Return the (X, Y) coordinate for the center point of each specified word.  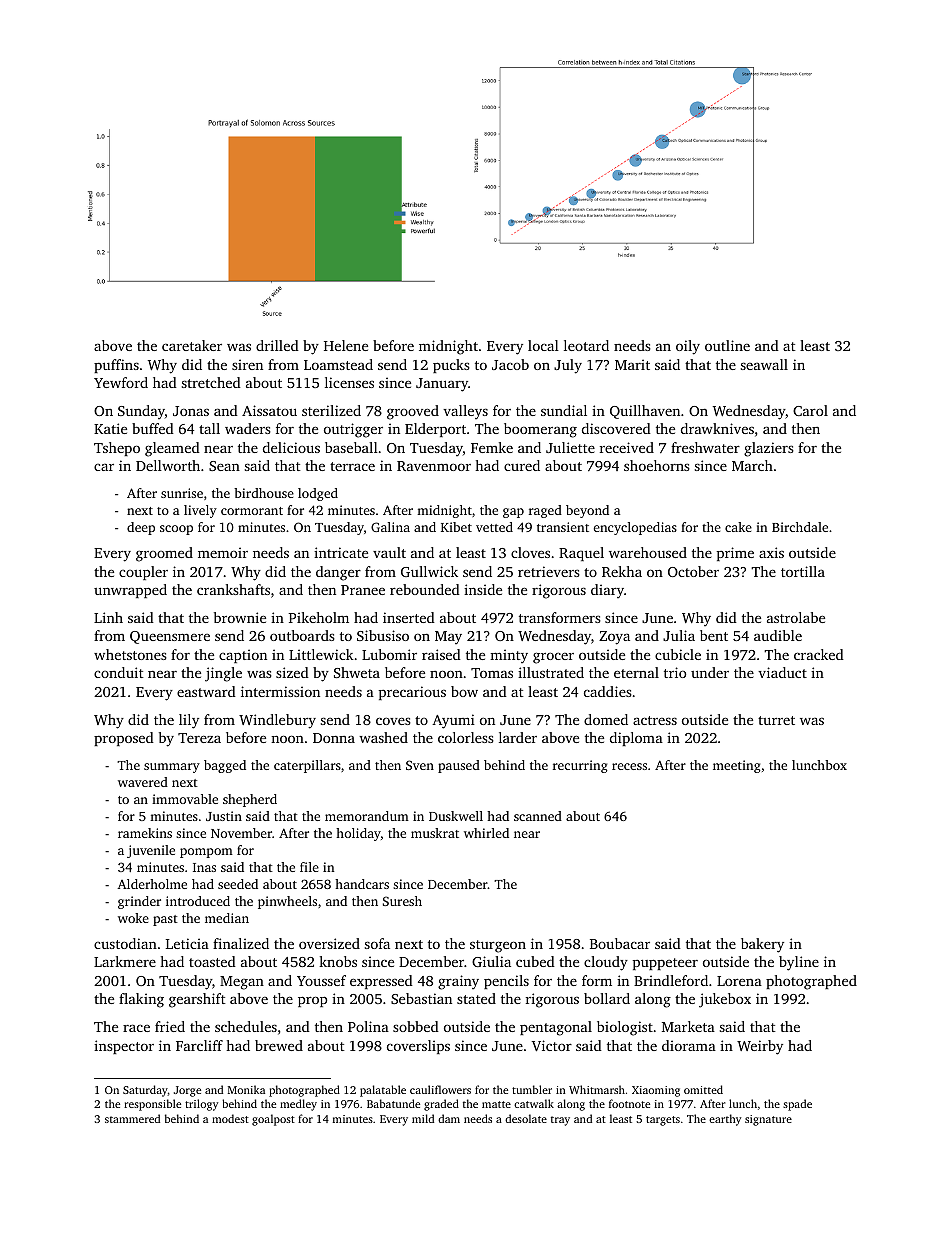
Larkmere (125, 961)
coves (393, 721)
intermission (280, 691)
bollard (607, 998)
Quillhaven (645, 412)
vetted (494, 527)
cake (738, 527)
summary (172, 768)
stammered (132, 1118)
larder (518, 737)
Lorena (739, 981)
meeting (737, 766)
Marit (632, 364)
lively (200, 511)
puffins (116, 366)
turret (776, 720)
